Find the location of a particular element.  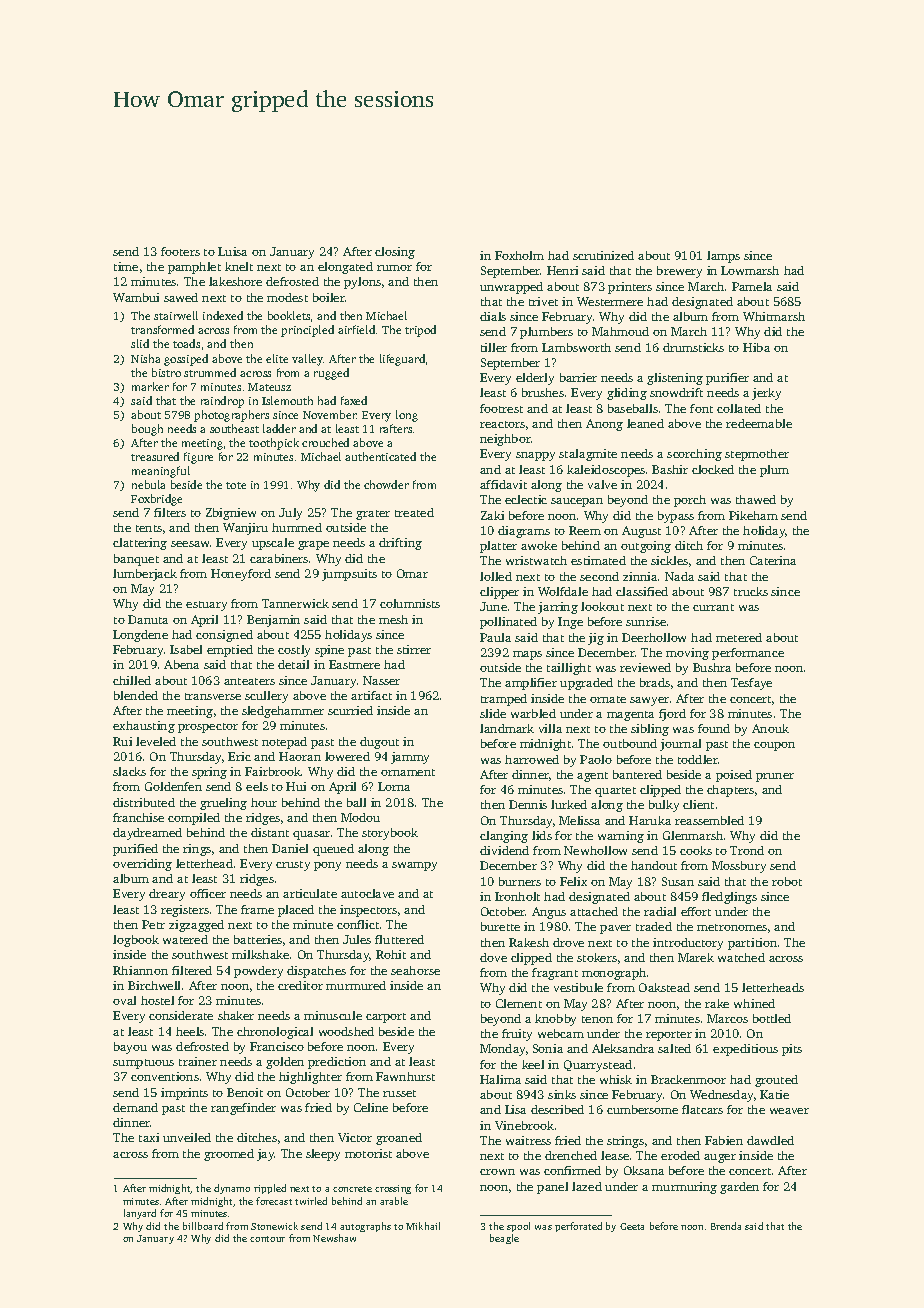

dials is located at coordinates (493, 316).
